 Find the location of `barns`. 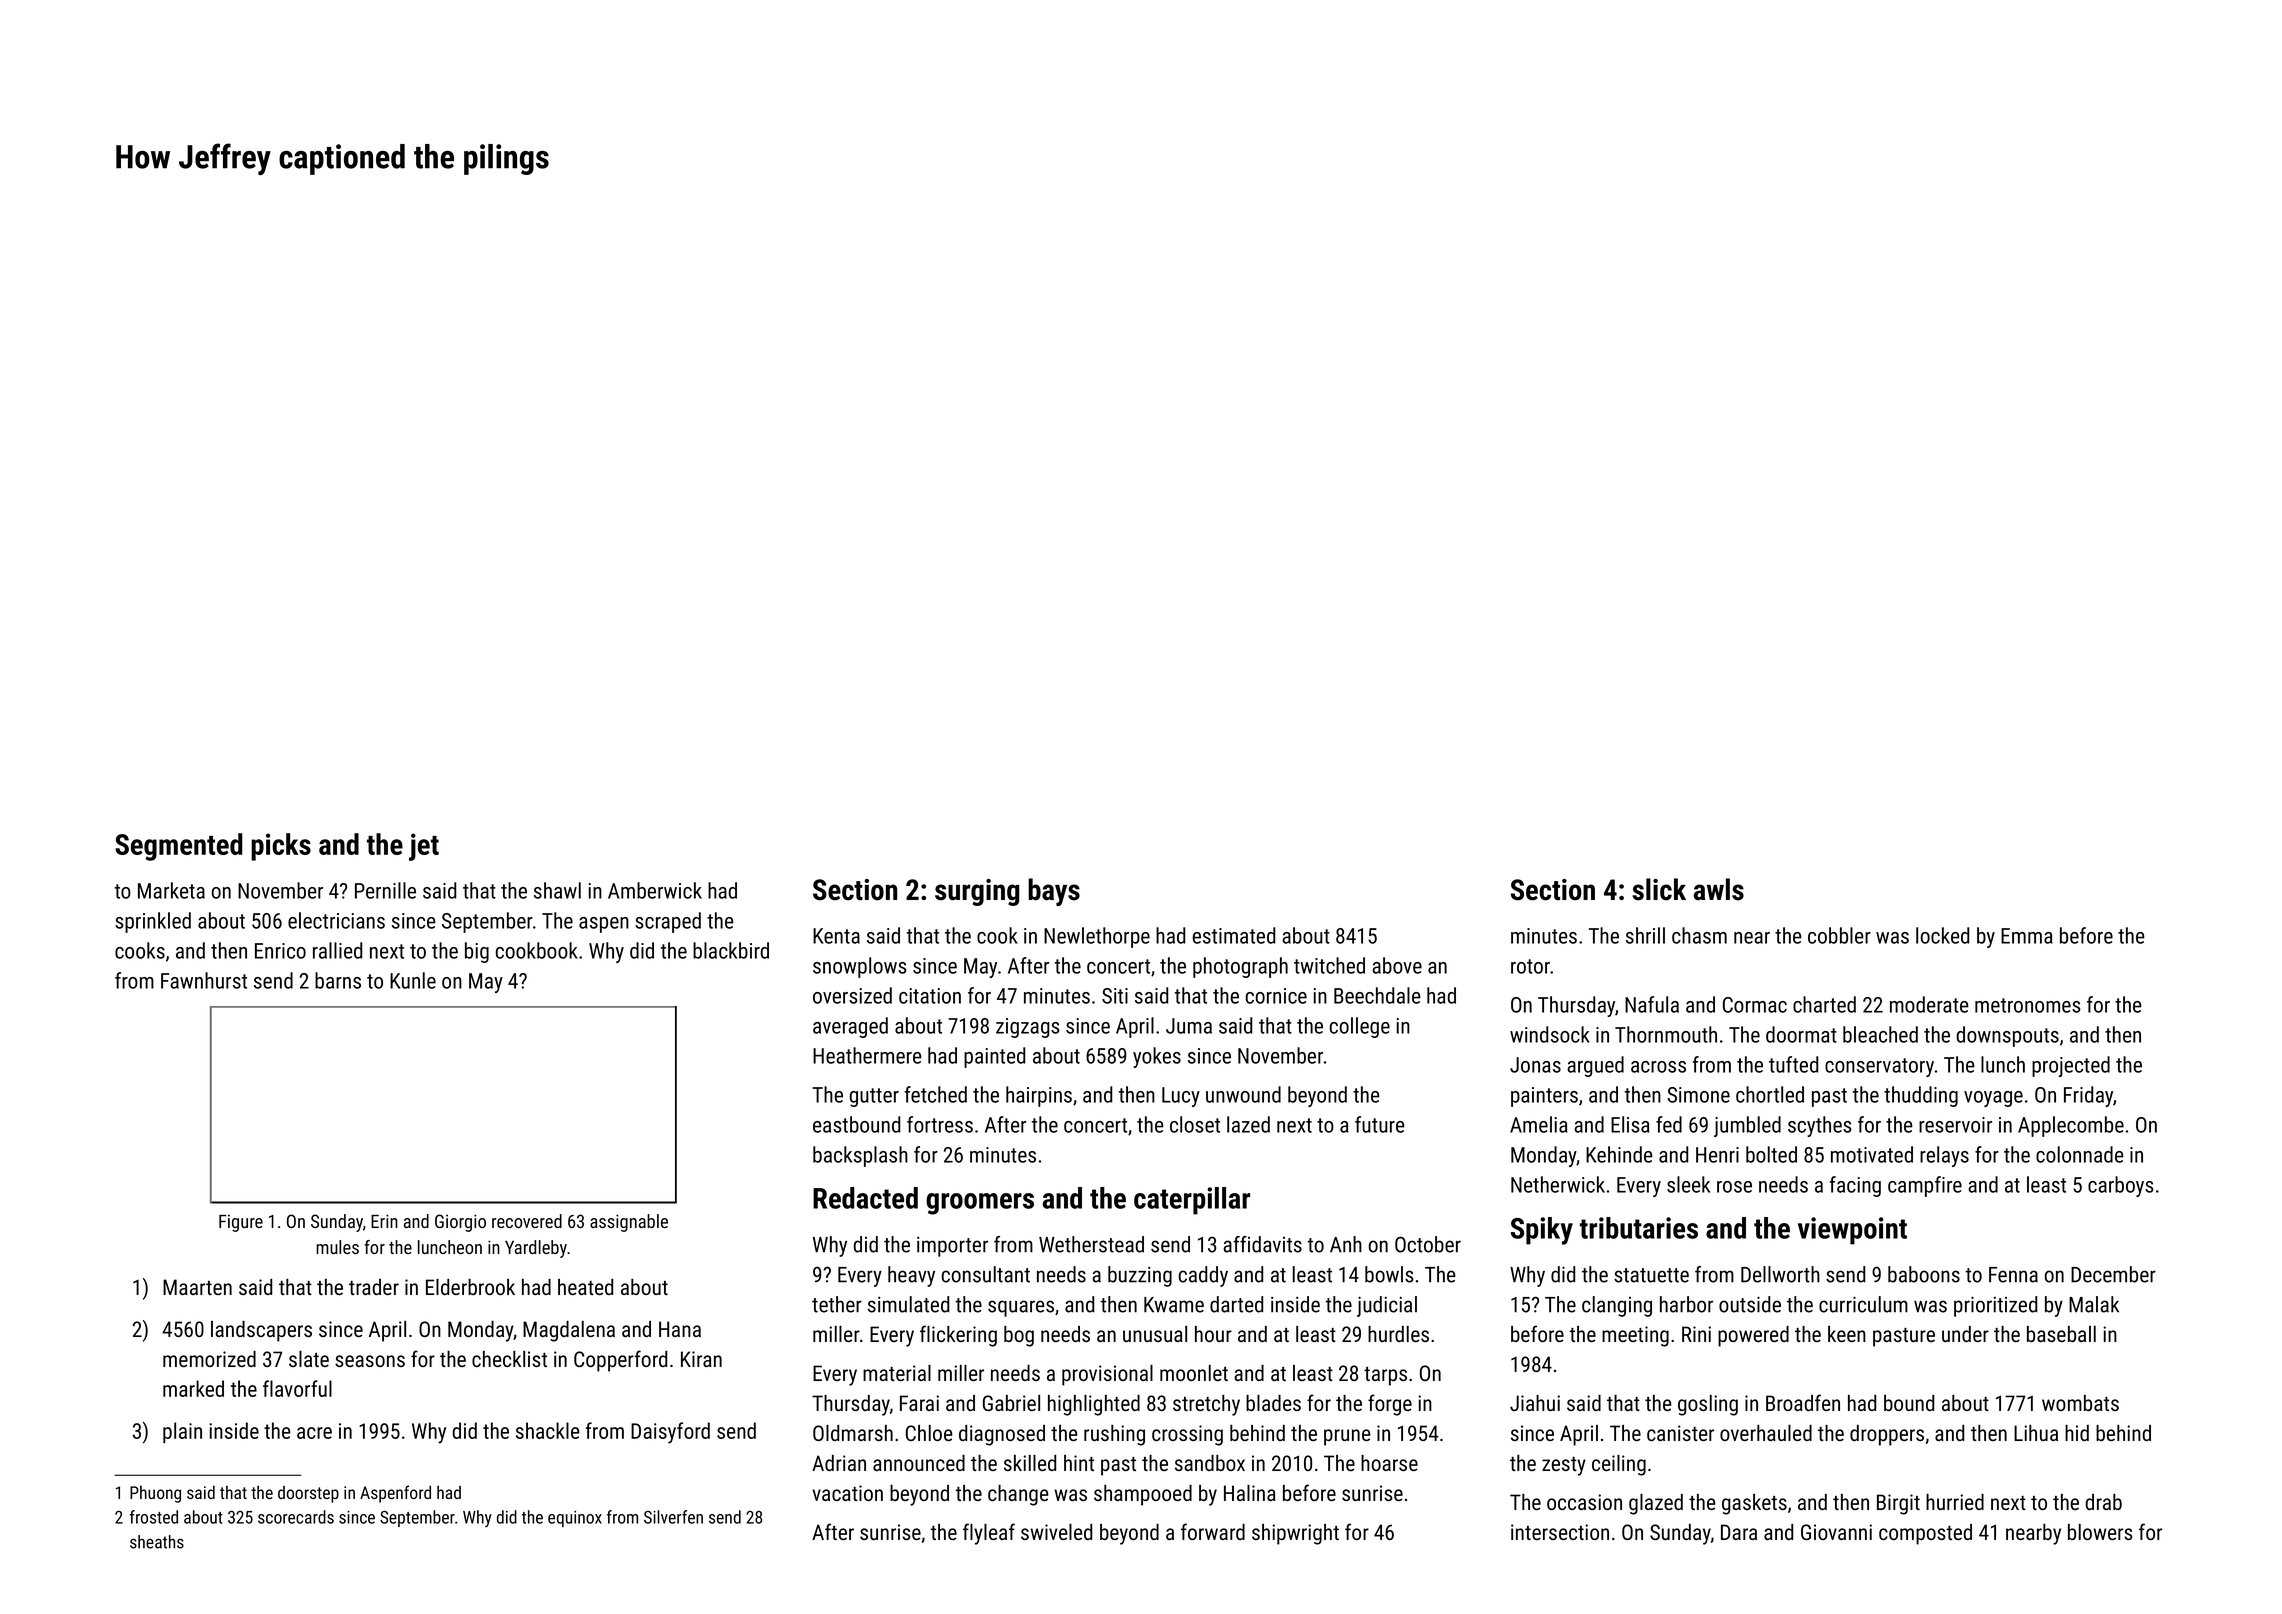

barns is located at coordinates (338, 980).
